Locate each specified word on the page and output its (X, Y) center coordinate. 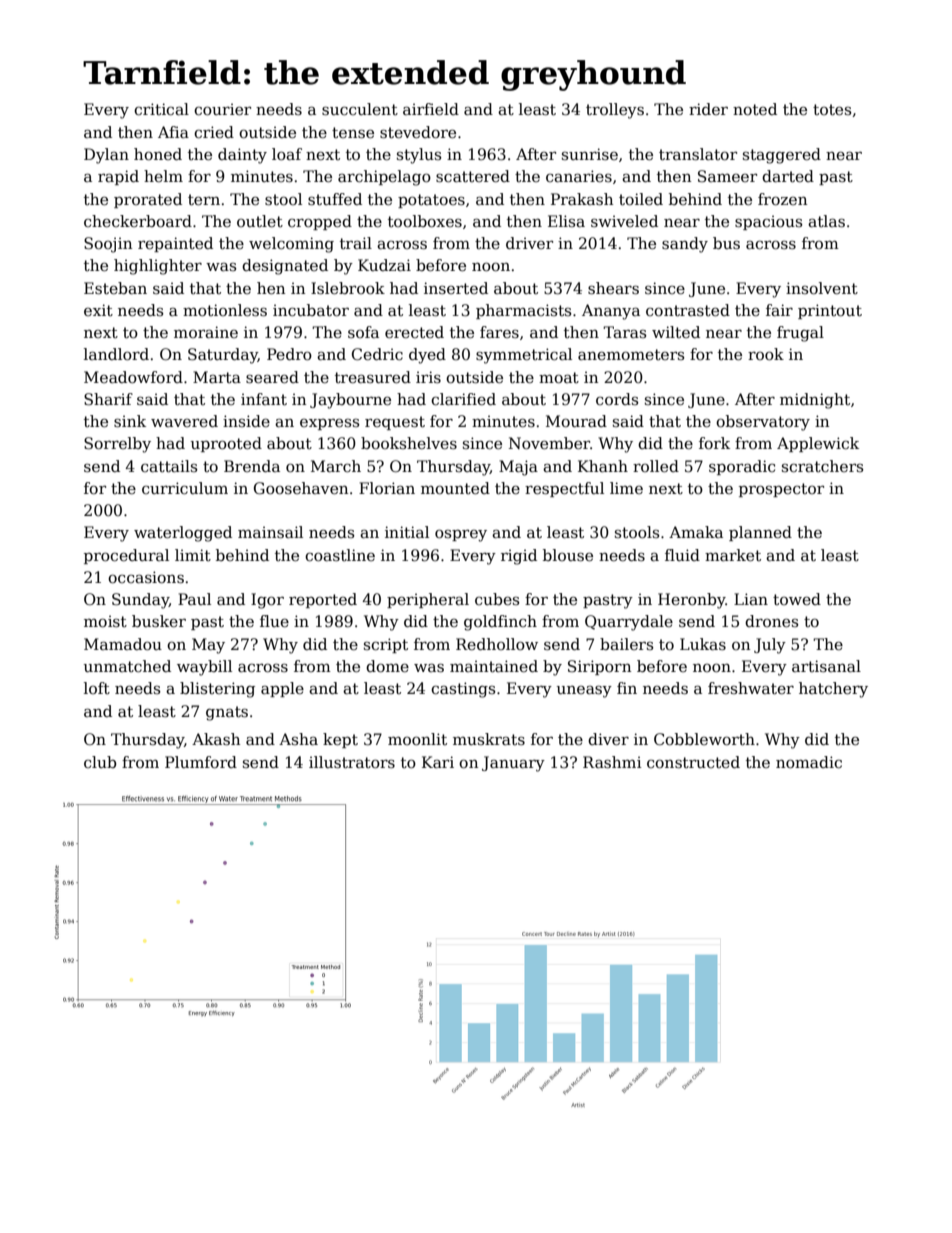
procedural (126, 556)
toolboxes (425, 221)
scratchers (823, 466)
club (100, 762)
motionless (225, 310)
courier (222, 109)
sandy (685, 245)
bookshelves (409, 443)
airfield (431, 109)
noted (755, 109)
